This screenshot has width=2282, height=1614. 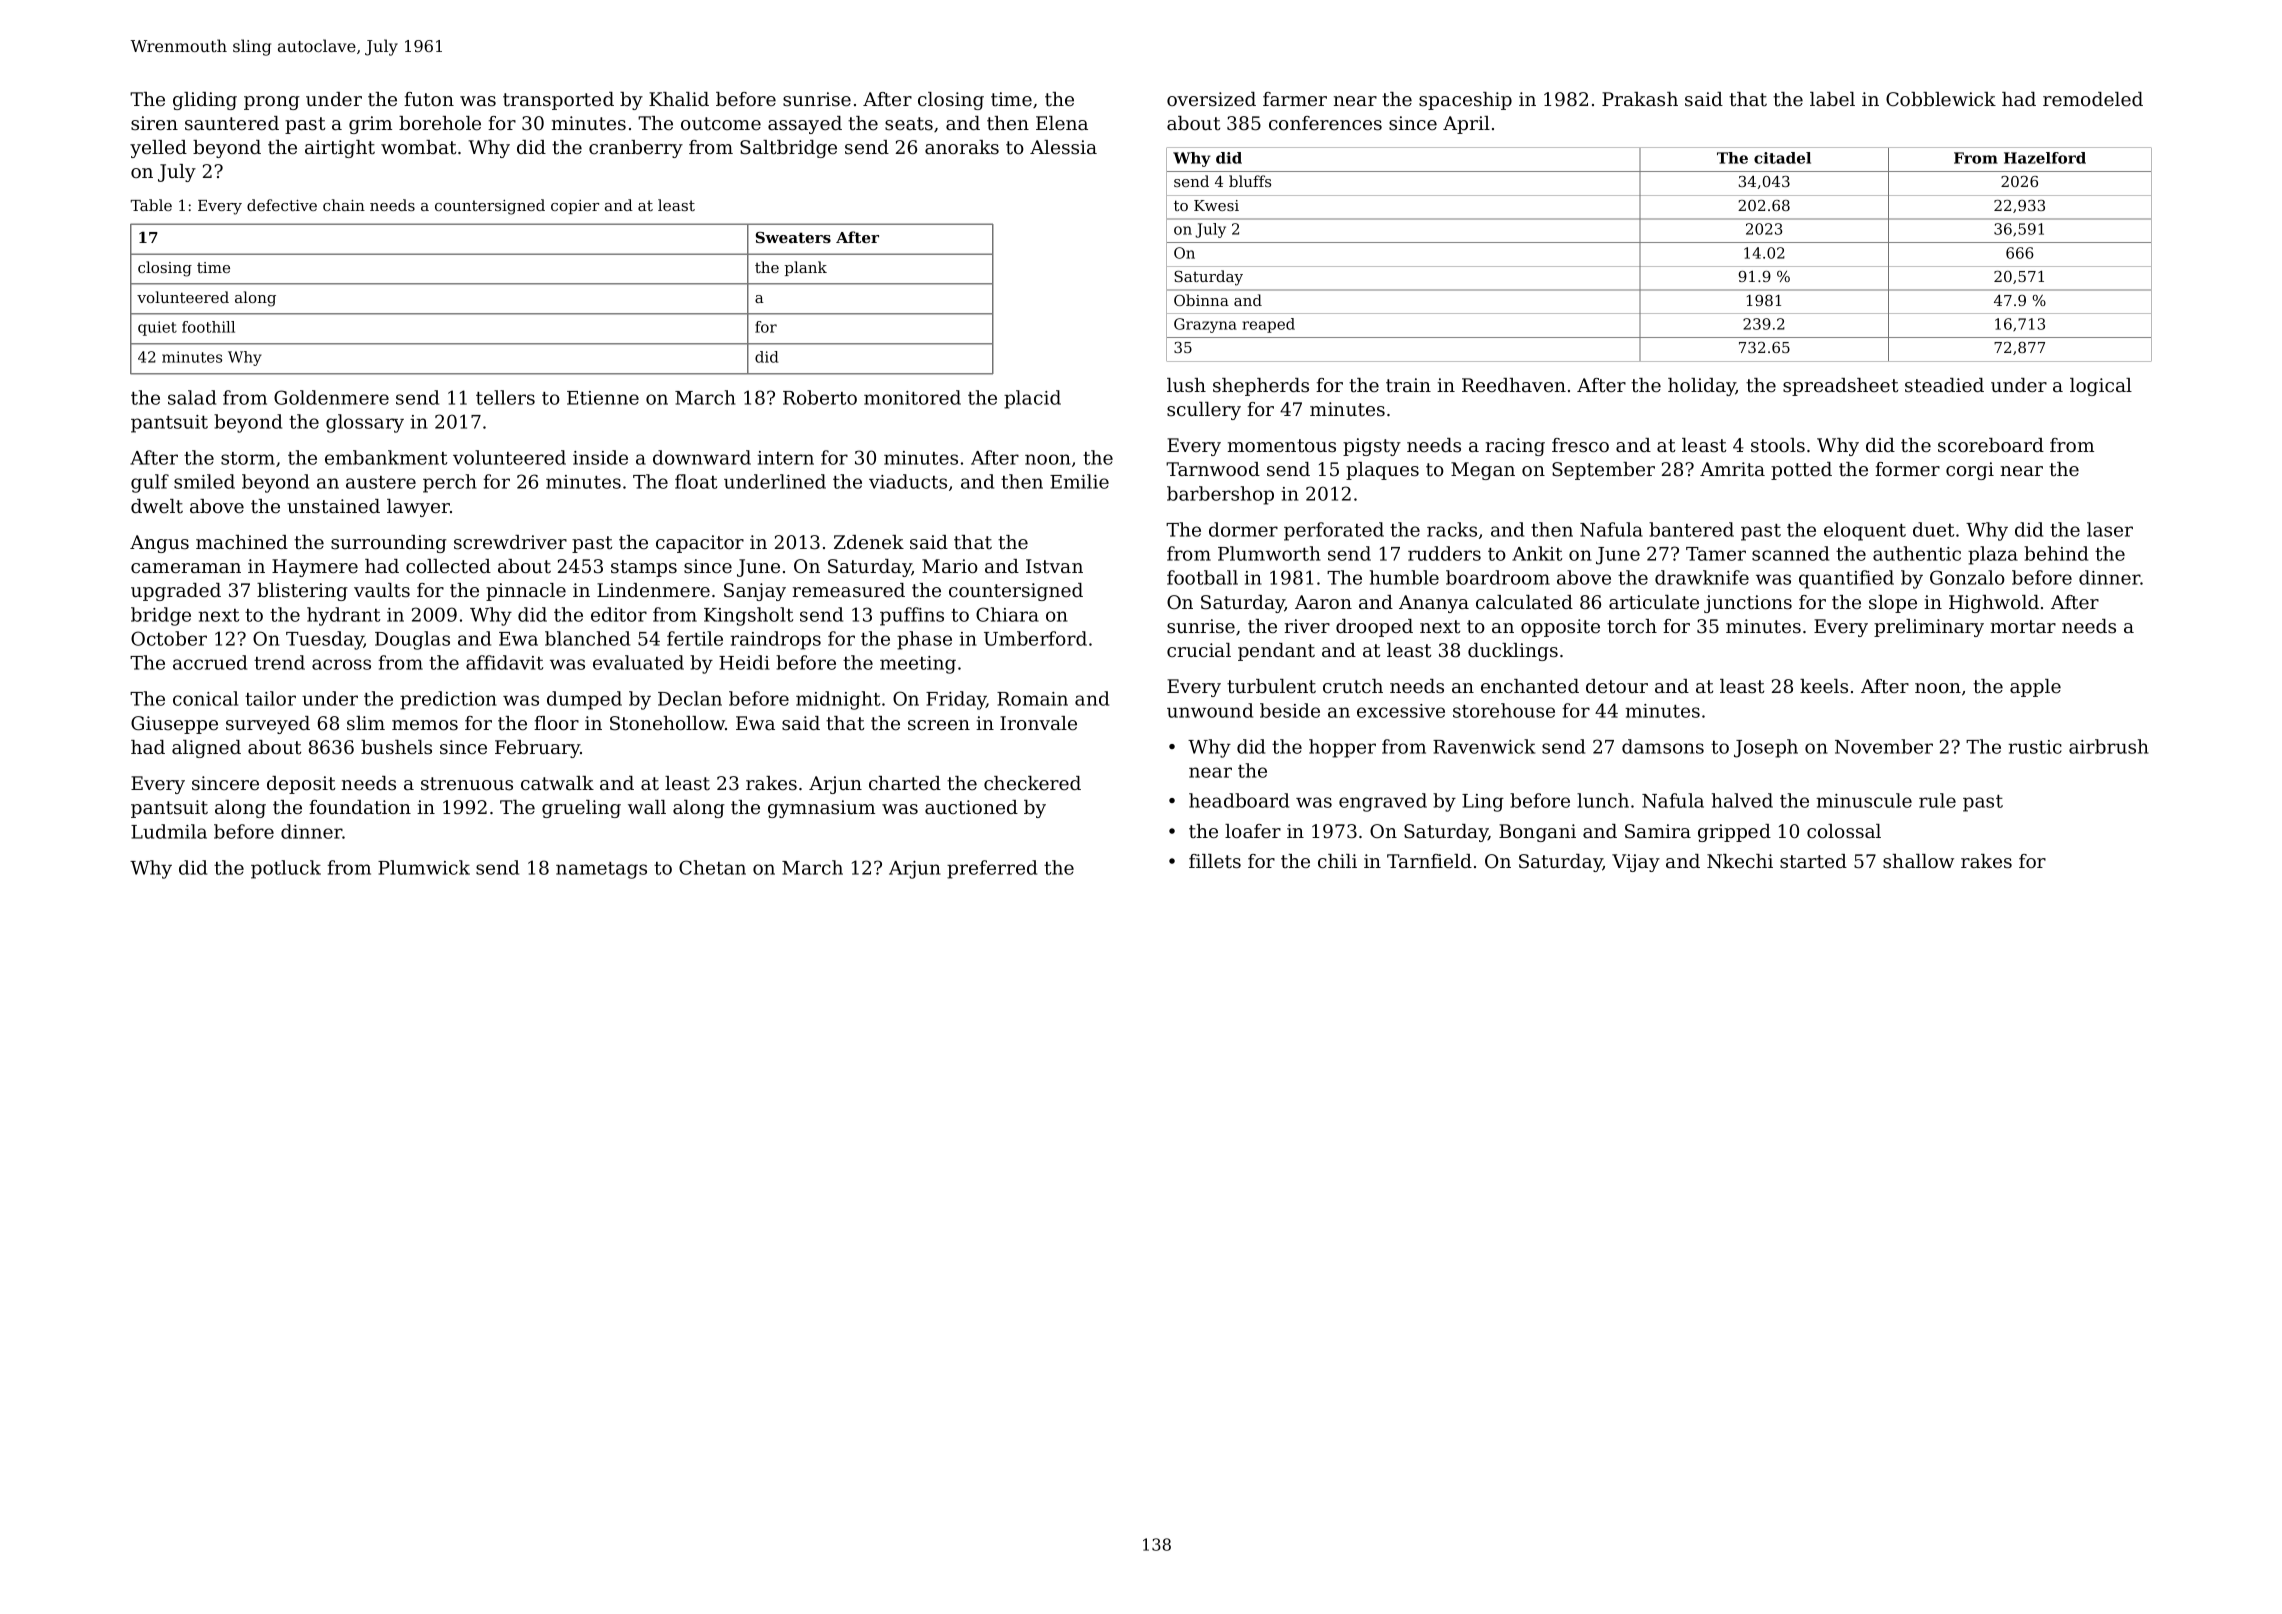 What do you see at coordinates (558, 101) in the screenshot?
I see `transported` at bounding box center [558, 101].
